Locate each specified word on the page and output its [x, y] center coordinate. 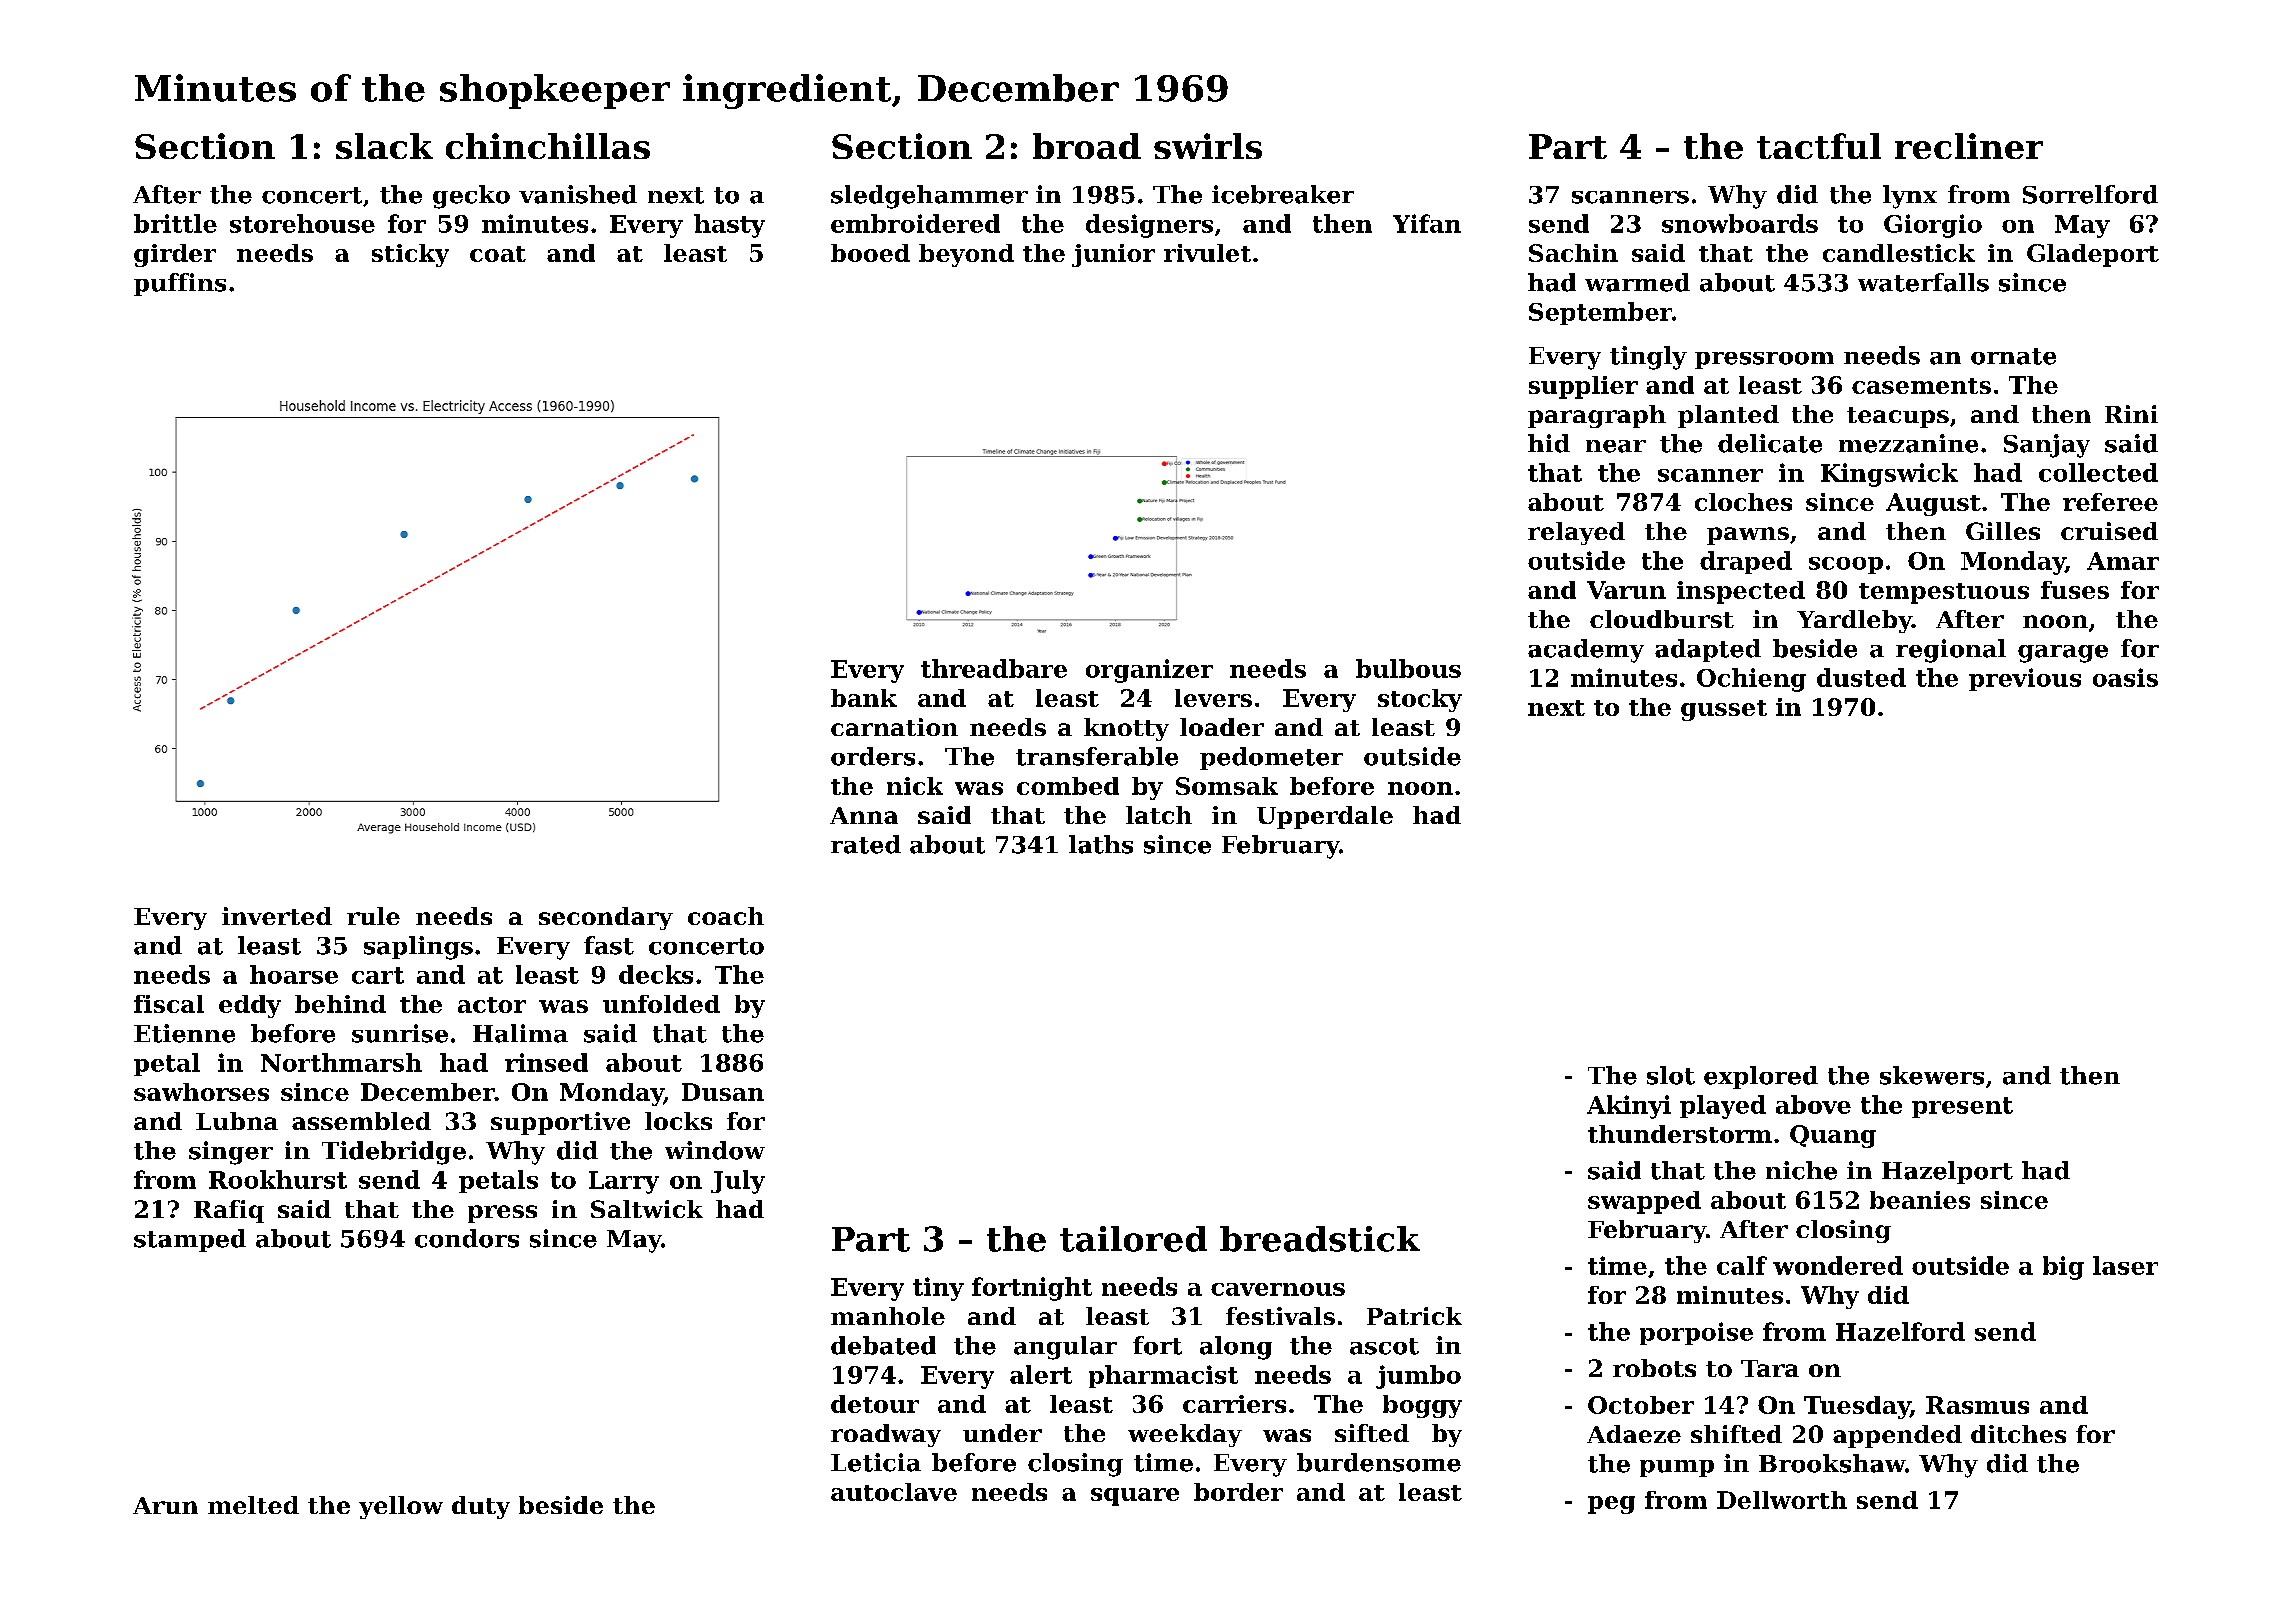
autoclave [894, 1492]
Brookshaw [1832, 1463]
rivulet [1207, 253]
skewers [1932, 1075]
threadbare [994, 668]
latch [1159, 815]
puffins [180, 284]
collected [2098, 472]
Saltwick [647, 1209]
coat [498, 254]
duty [481, 1507]
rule [373, 916]
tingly [1648, 358]
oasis [2125, 677]
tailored [1133, 1239]
